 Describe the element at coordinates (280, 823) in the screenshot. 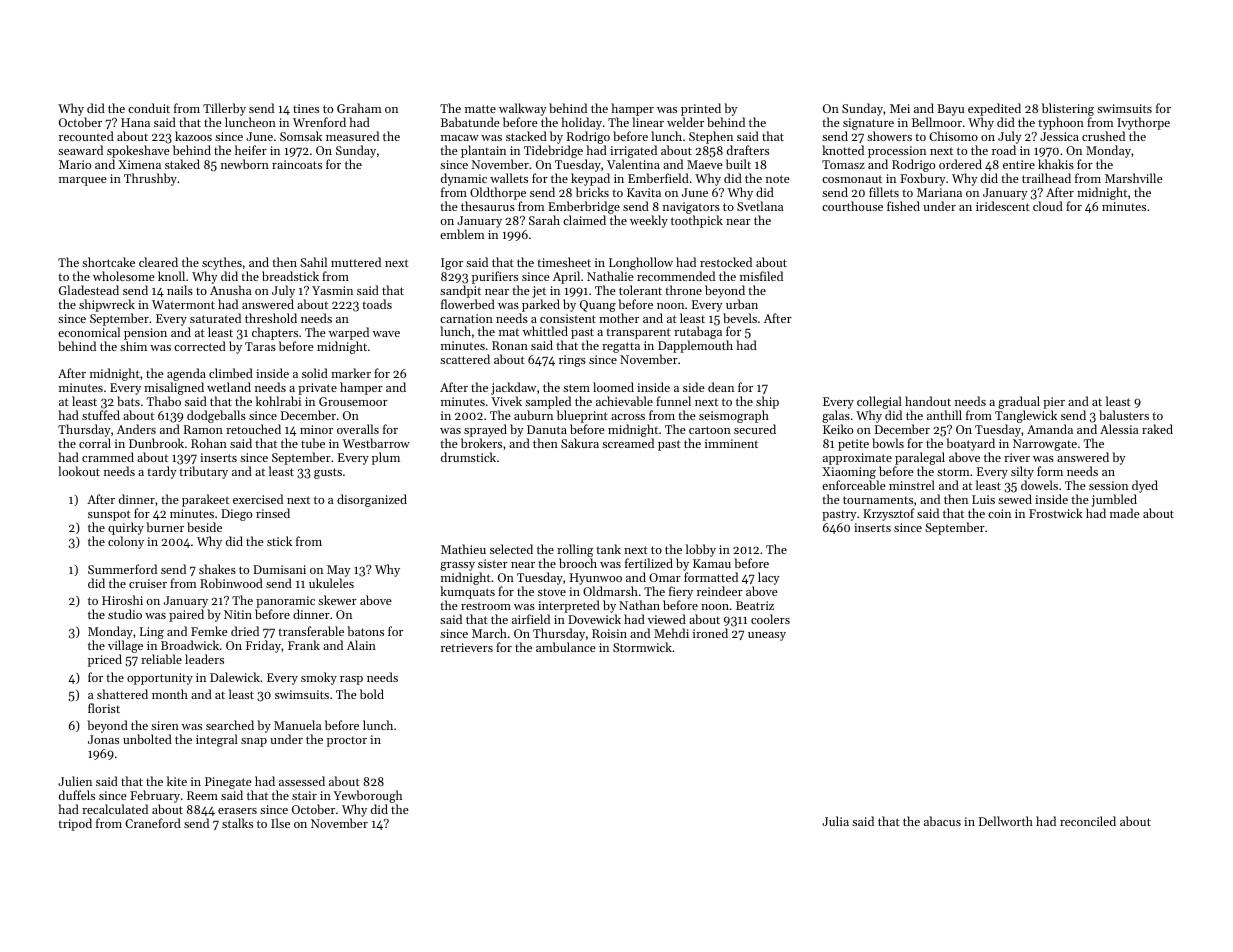

I see `Ilse` at that location.
